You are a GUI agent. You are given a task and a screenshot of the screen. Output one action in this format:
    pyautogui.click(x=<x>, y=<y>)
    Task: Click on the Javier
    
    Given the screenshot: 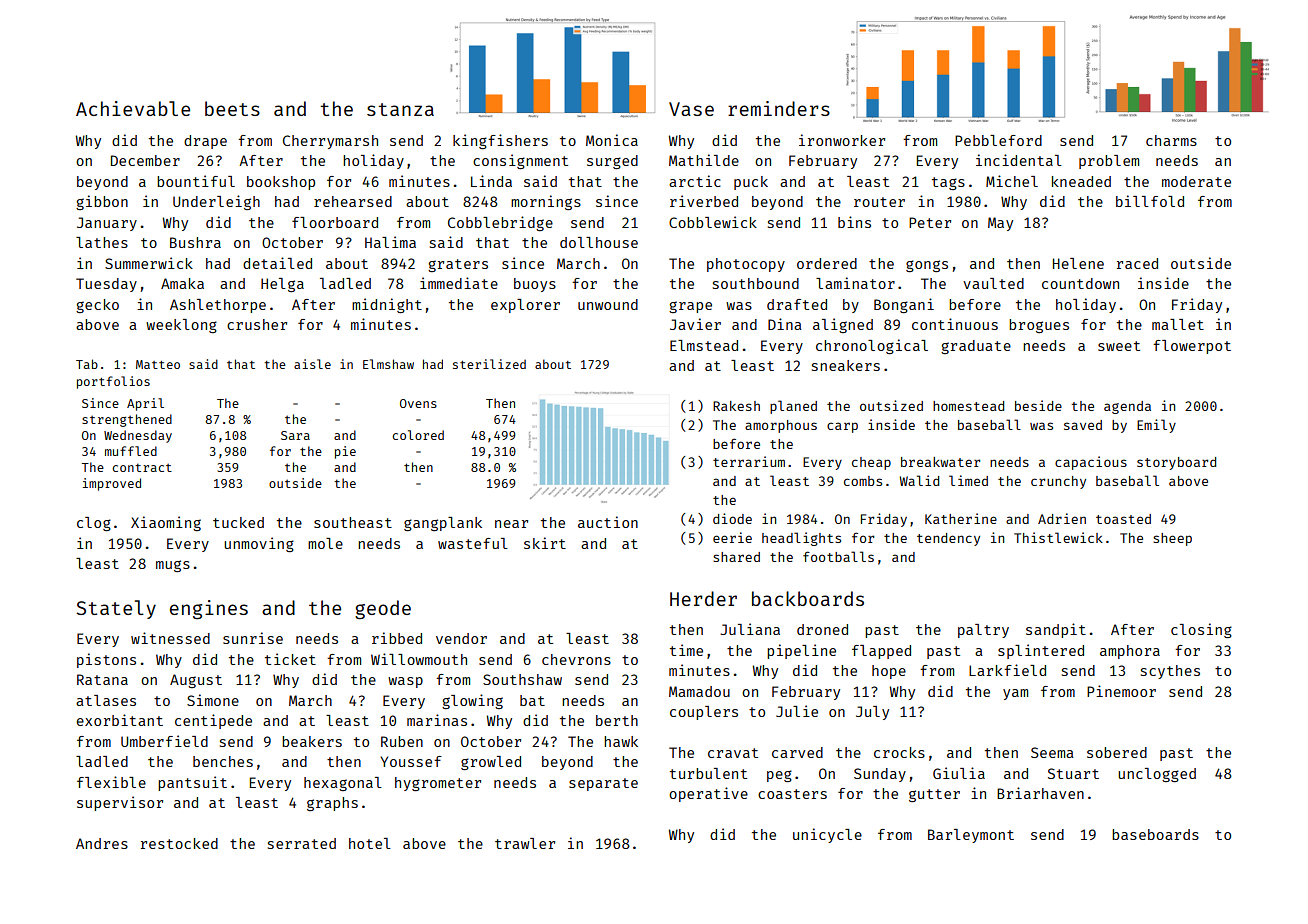 What is the action you would take?
    pyautogui.click(x=695, y=324)
